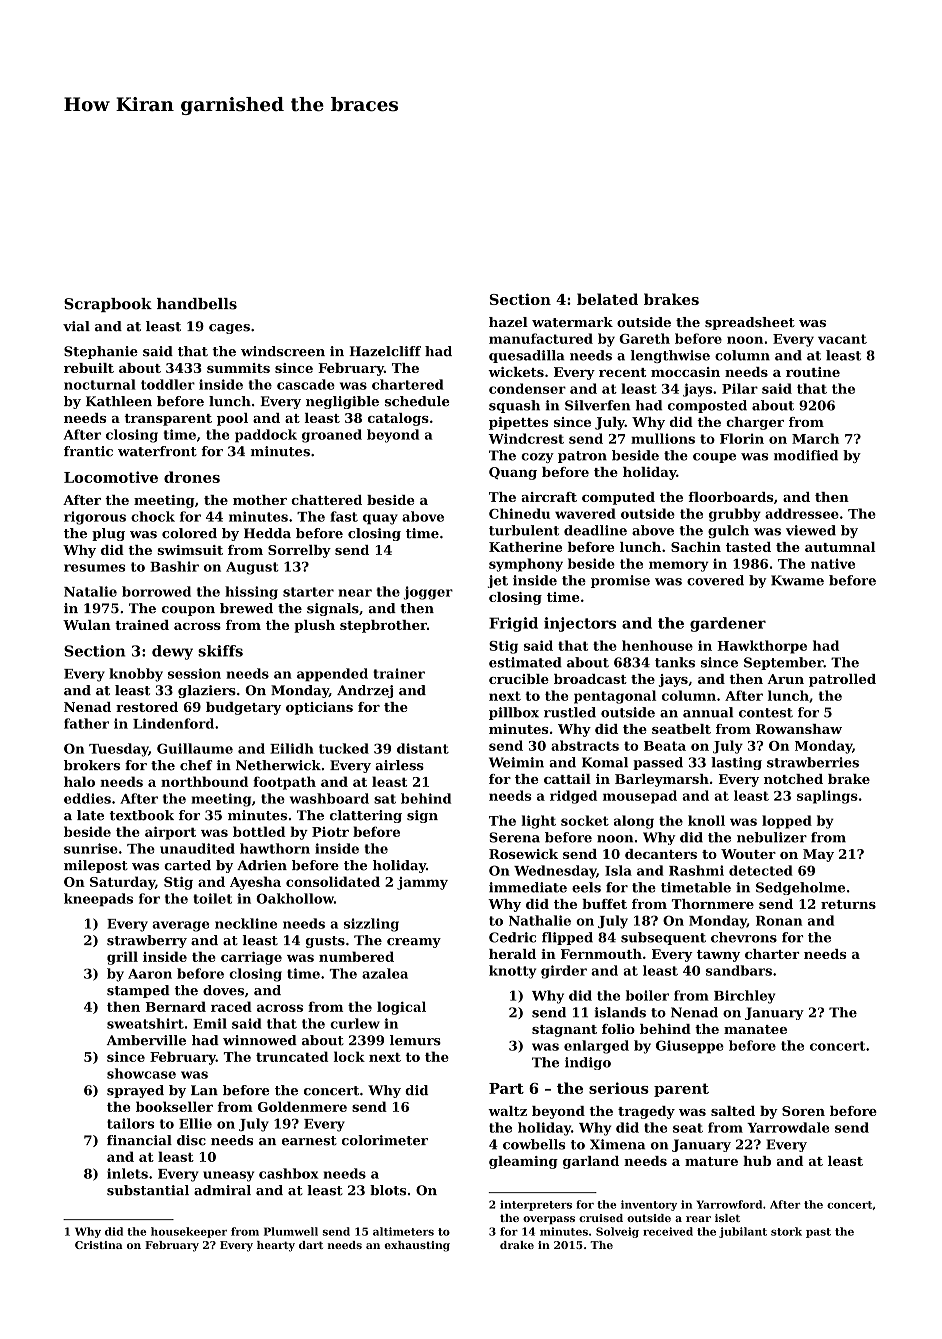  I want to click on Aaron, so click(150, 974).
